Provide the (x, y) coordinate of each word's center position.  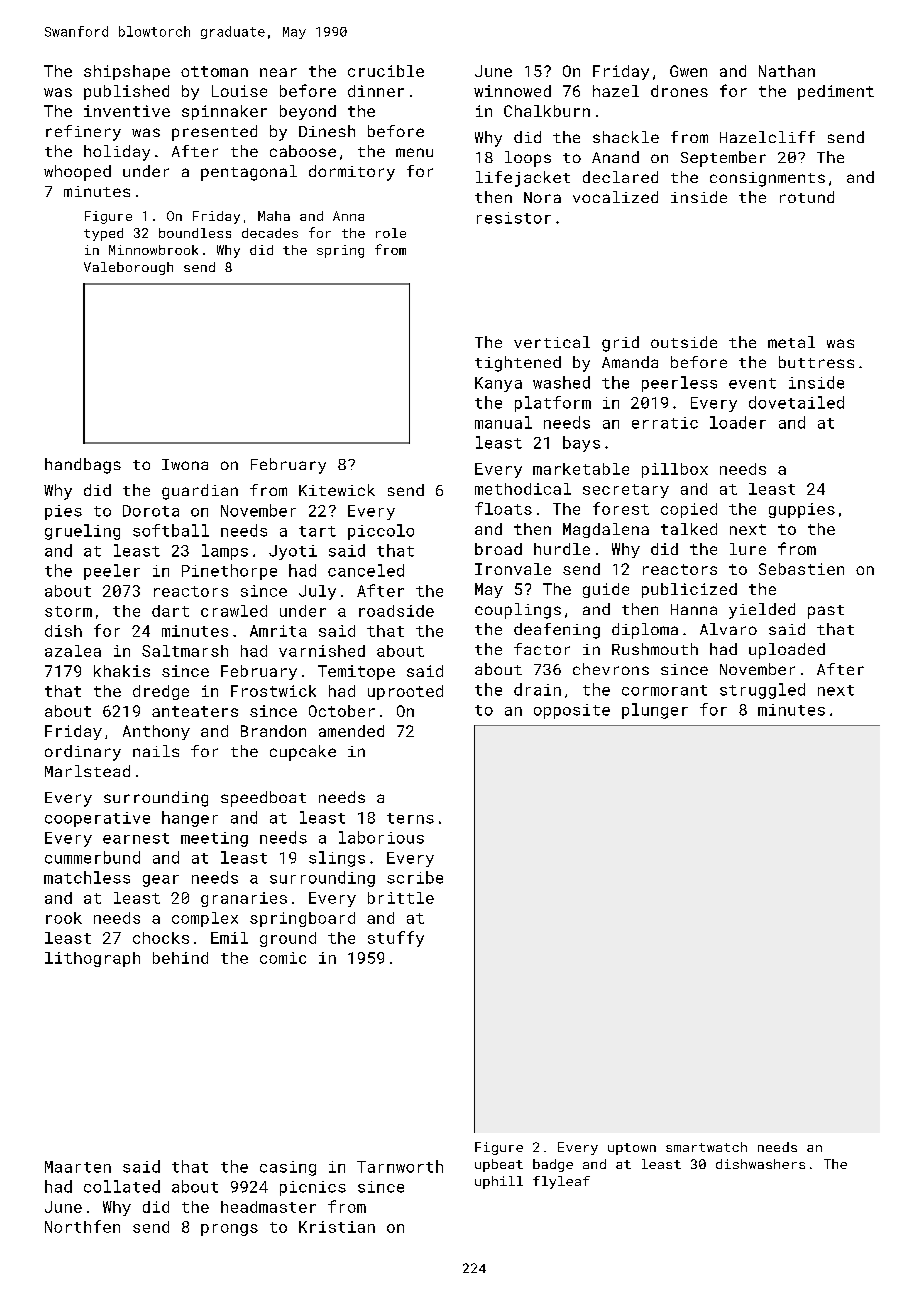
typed (103, 234)
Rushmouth (655, 649)
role (391, 233)
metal (791, 342)
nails (156, 751)
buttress (816, 362)
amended (351, 731)
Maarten (78, 1167)
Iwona (185, 464)
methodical (523, 489)
